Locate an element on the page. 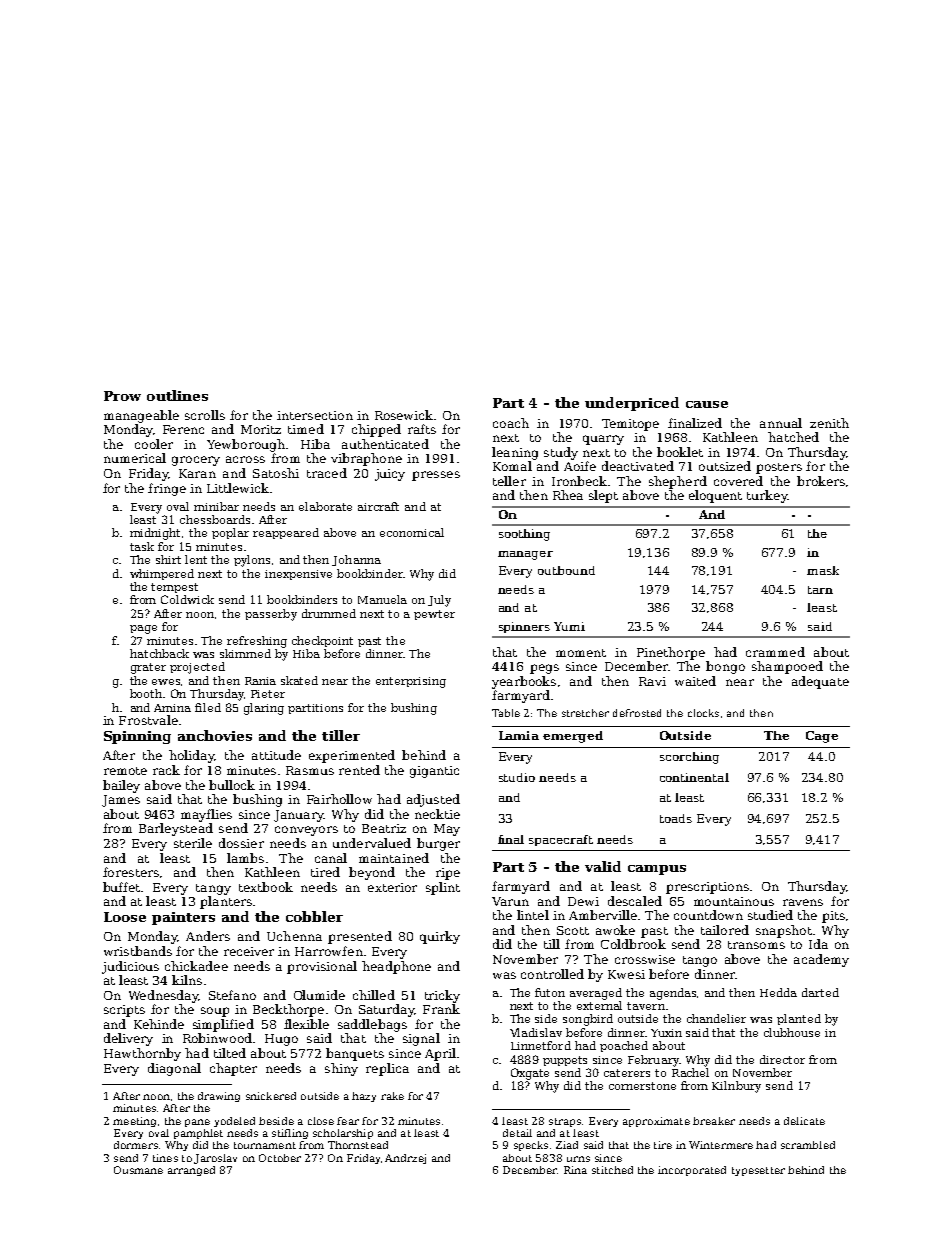  October is located at coordinates (280, 1158).
